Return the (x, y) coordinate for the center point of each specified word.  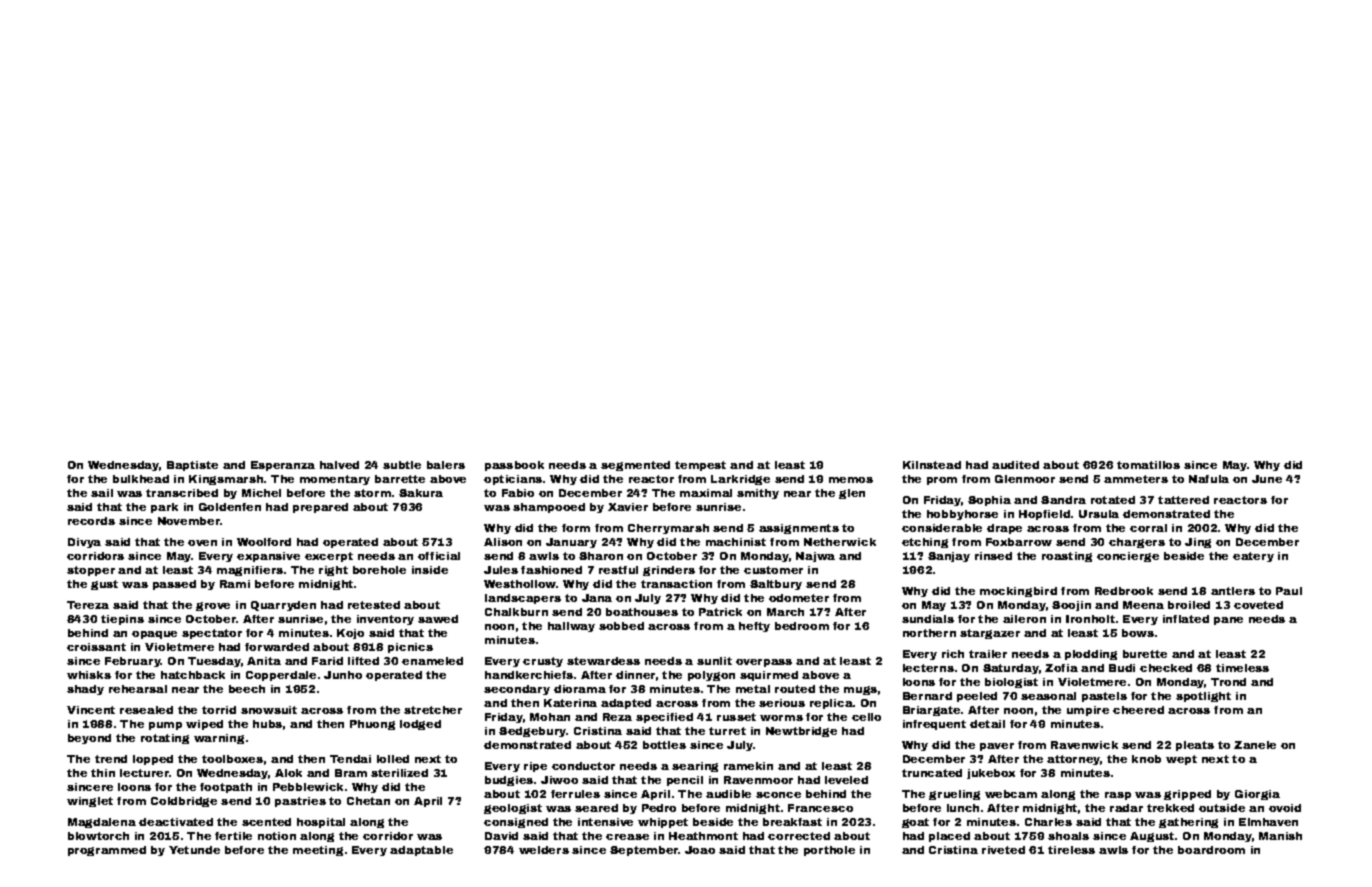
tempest (700, 466)
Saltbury (776, 585)
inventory (385, 620)
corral (1148, 528)
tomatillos (1148, 465)
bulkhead (141, 479)
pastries (300, 802)
